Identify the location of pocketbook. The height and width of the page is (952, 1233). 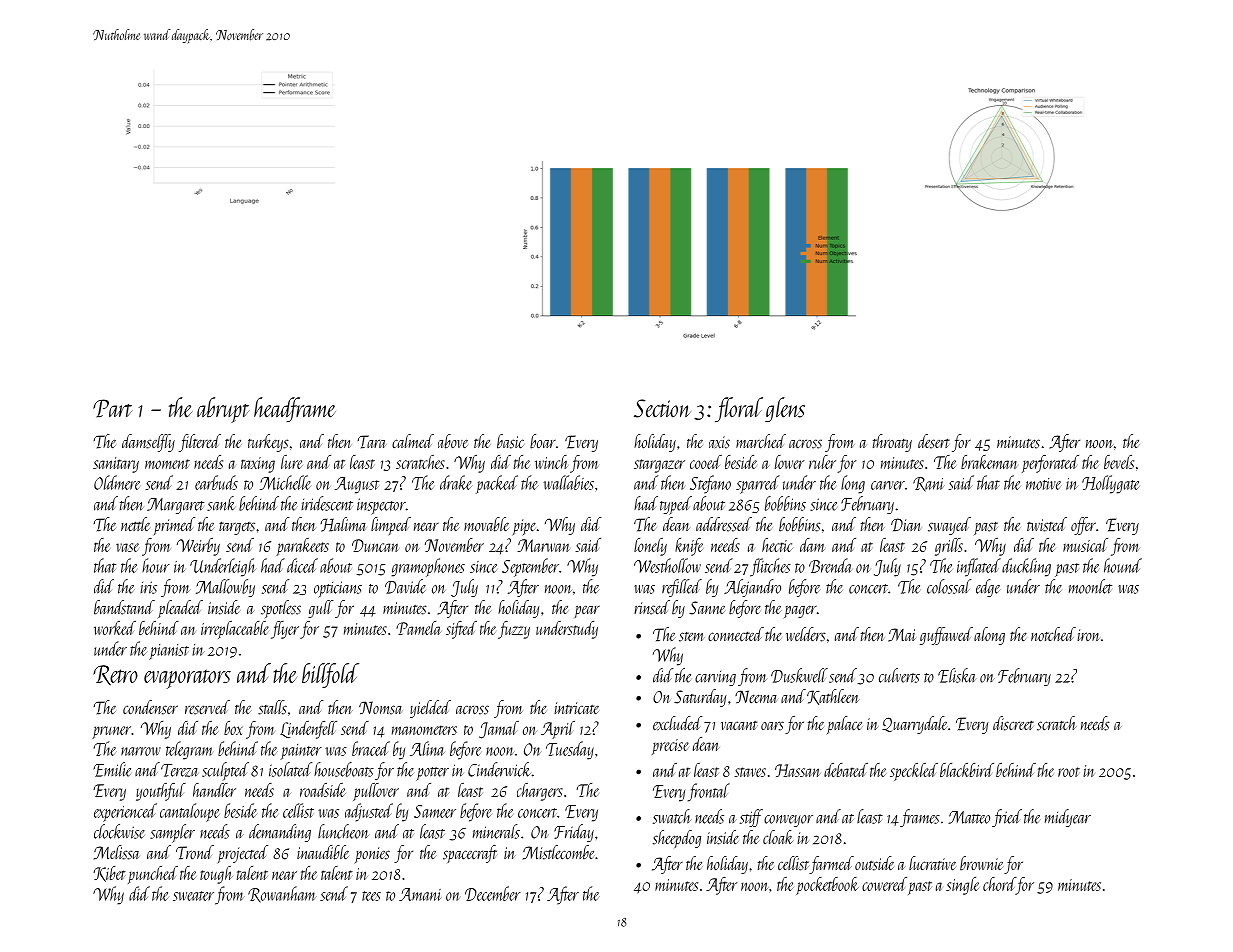
(827, 886).
